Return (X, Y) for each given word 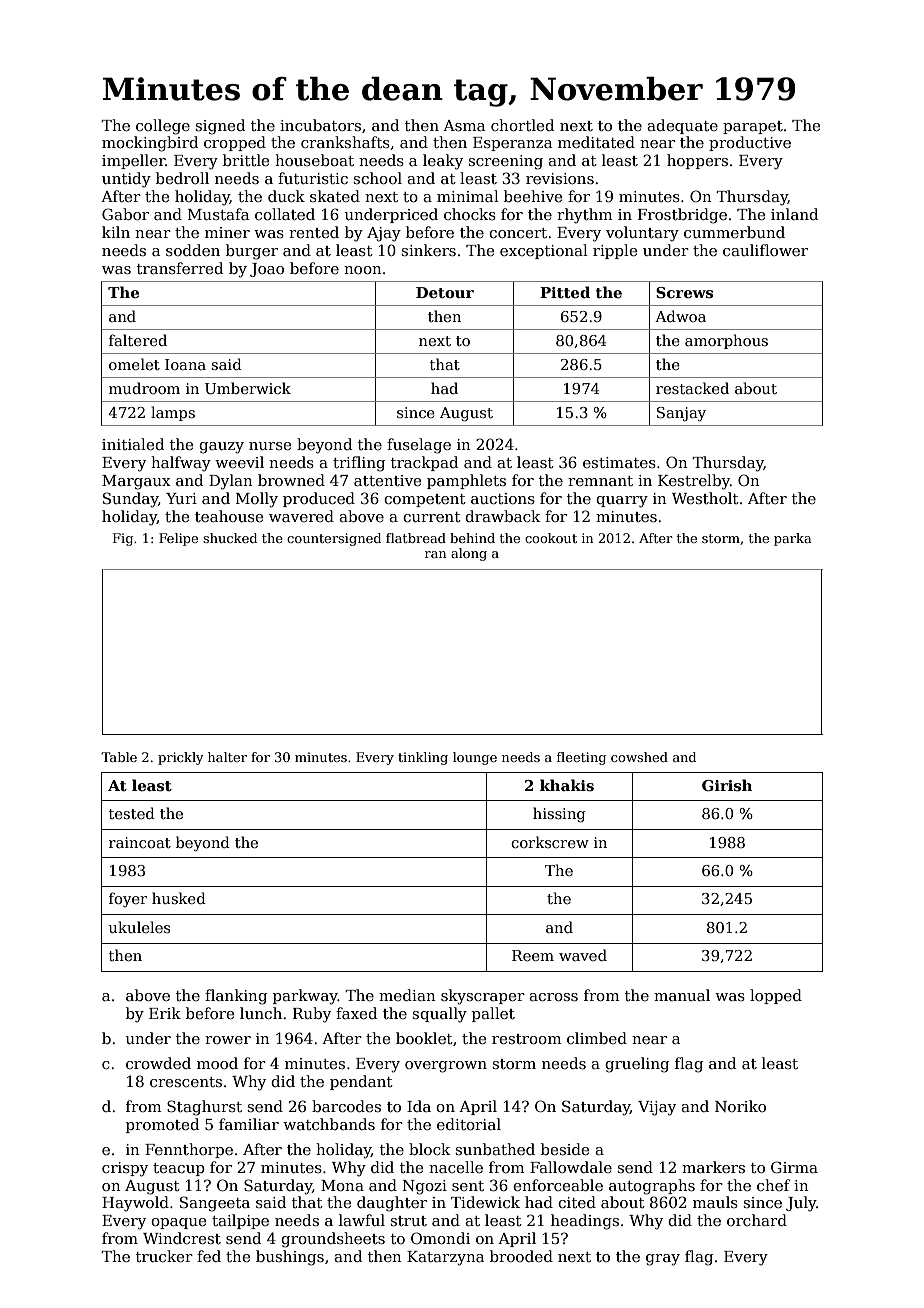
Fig (123, 539)
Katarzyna (445, 1258)
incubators (320, 125)
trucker (164, 1256)
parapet (753, 127)
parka (793, 539)
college (163, 127)
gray (663, 1260)
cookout (551, 538)
